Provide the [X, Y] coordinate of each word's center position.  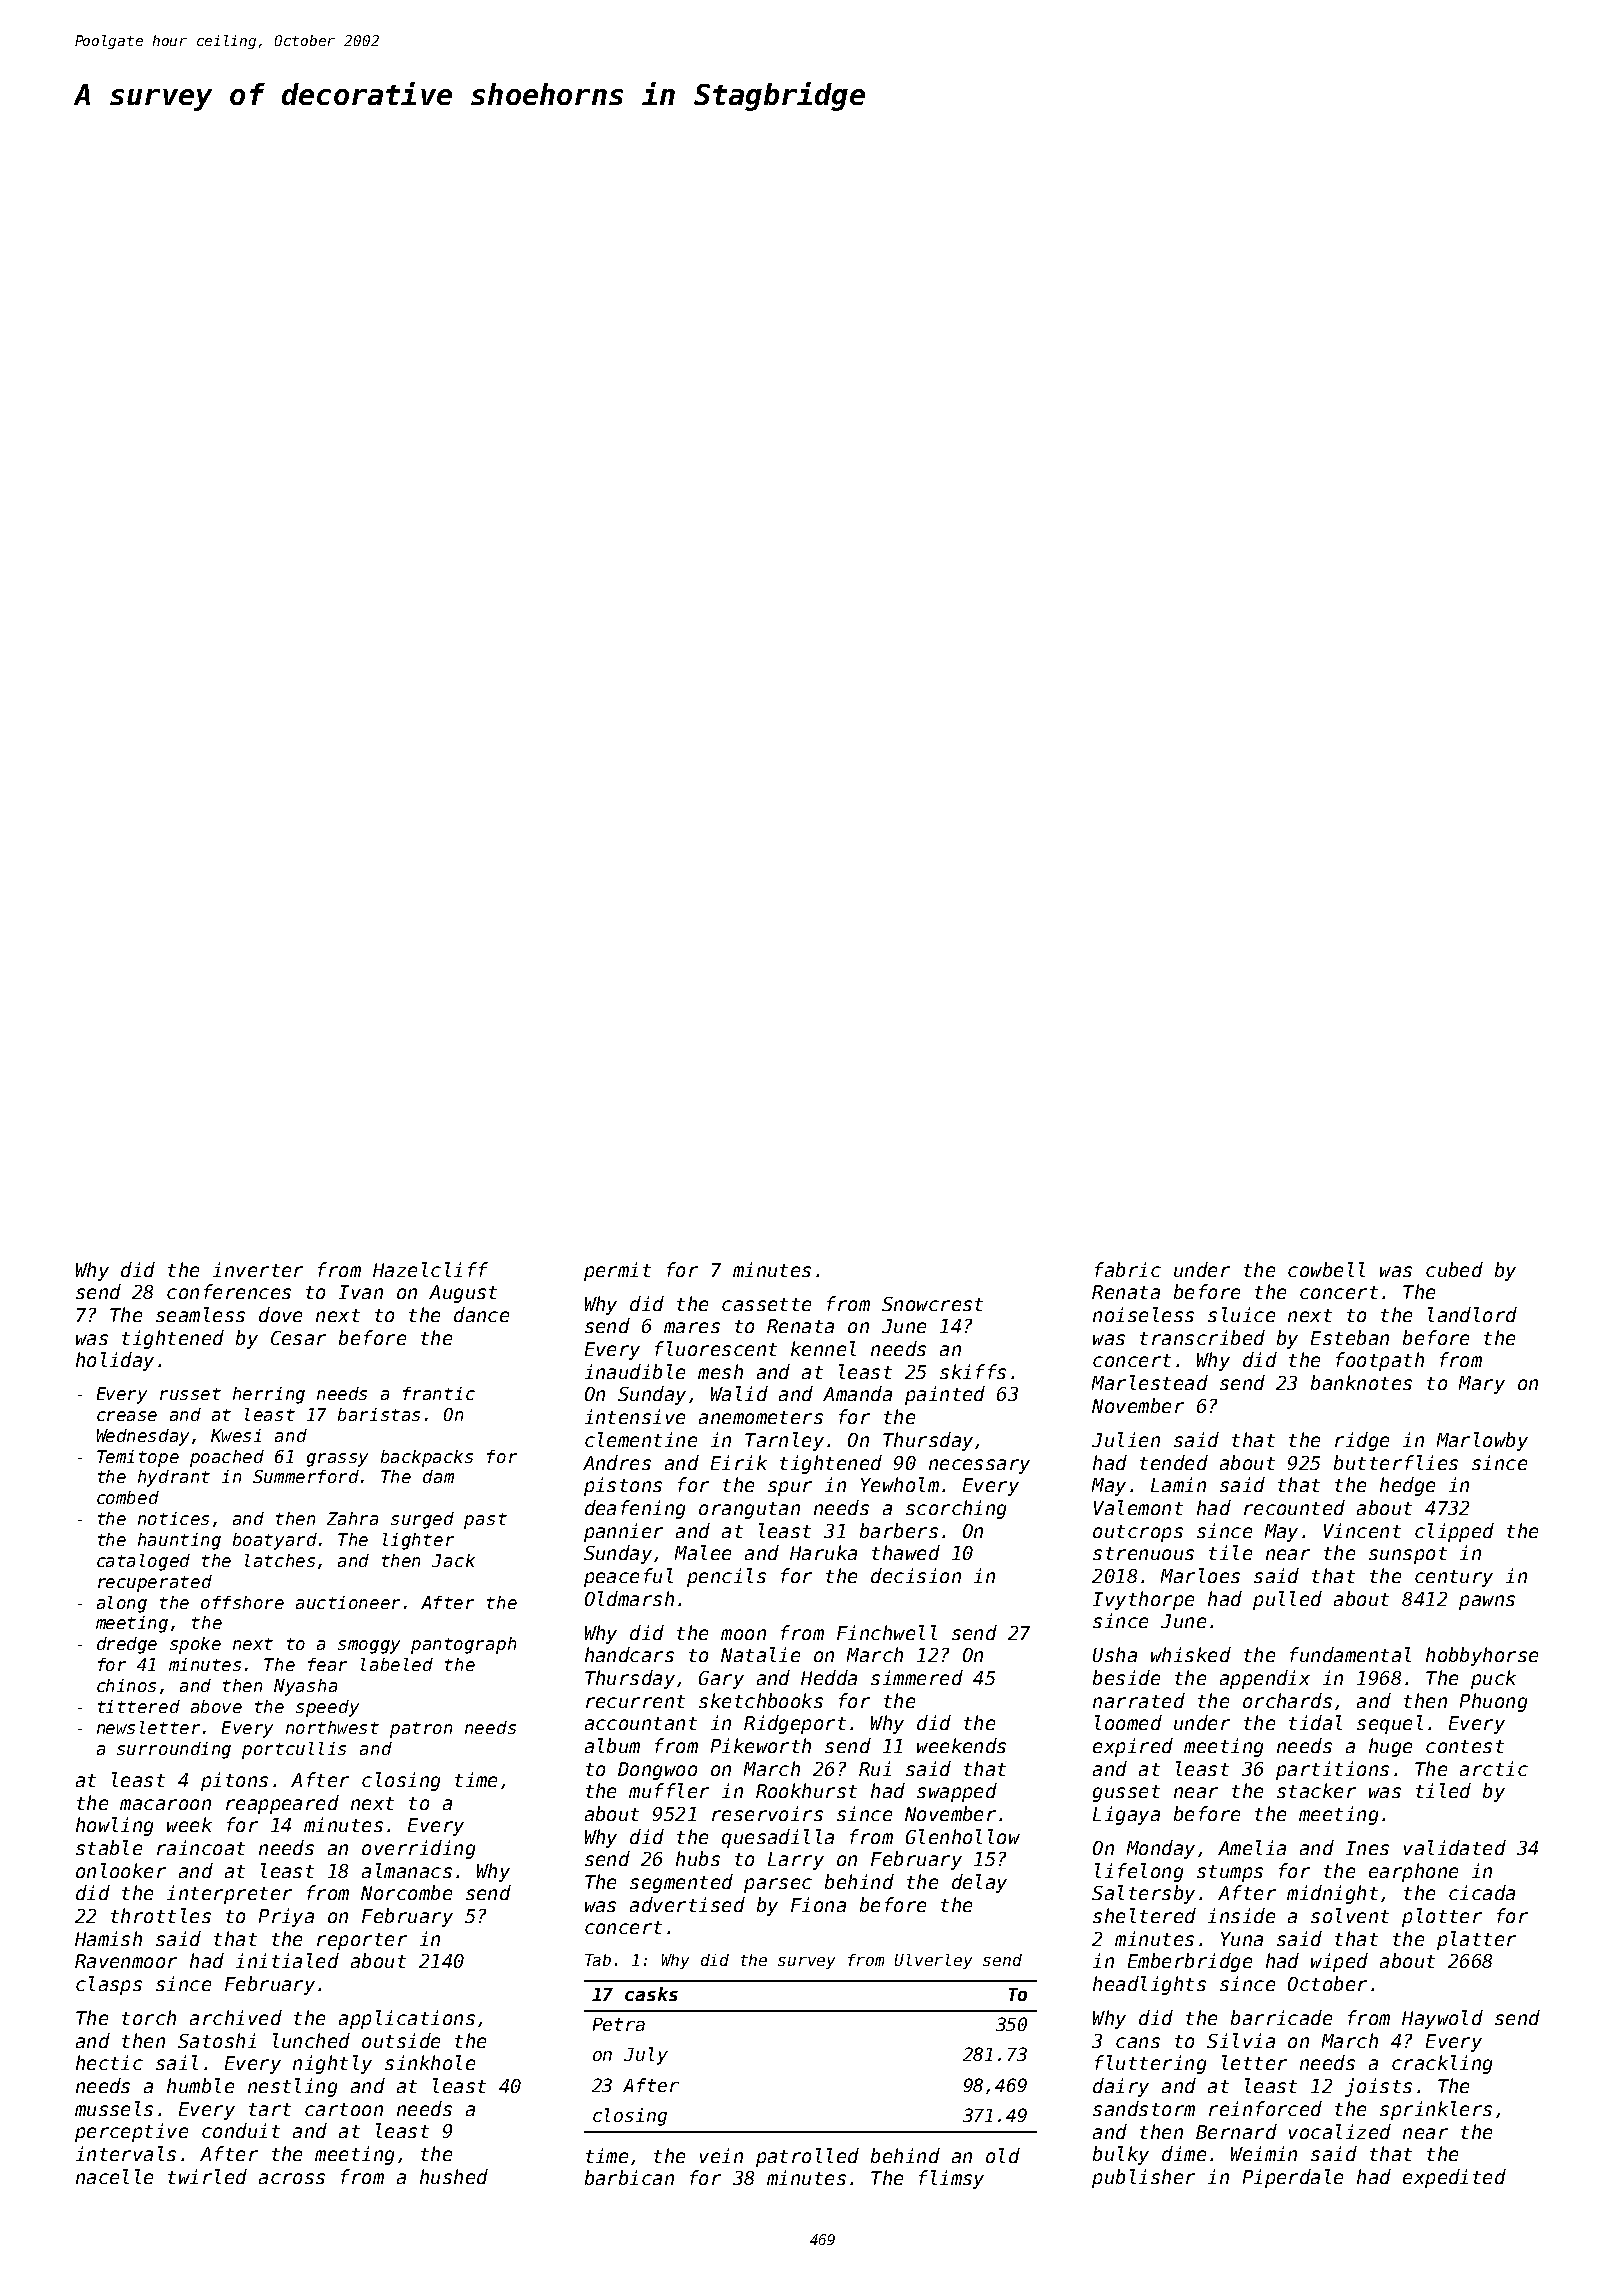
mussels [114, 2108]
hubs [698, 1858]
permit [617, 1271]
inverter [258, 1269]
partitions [1332, 1770]
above [216, 1706]
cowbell [1326, 1269]
